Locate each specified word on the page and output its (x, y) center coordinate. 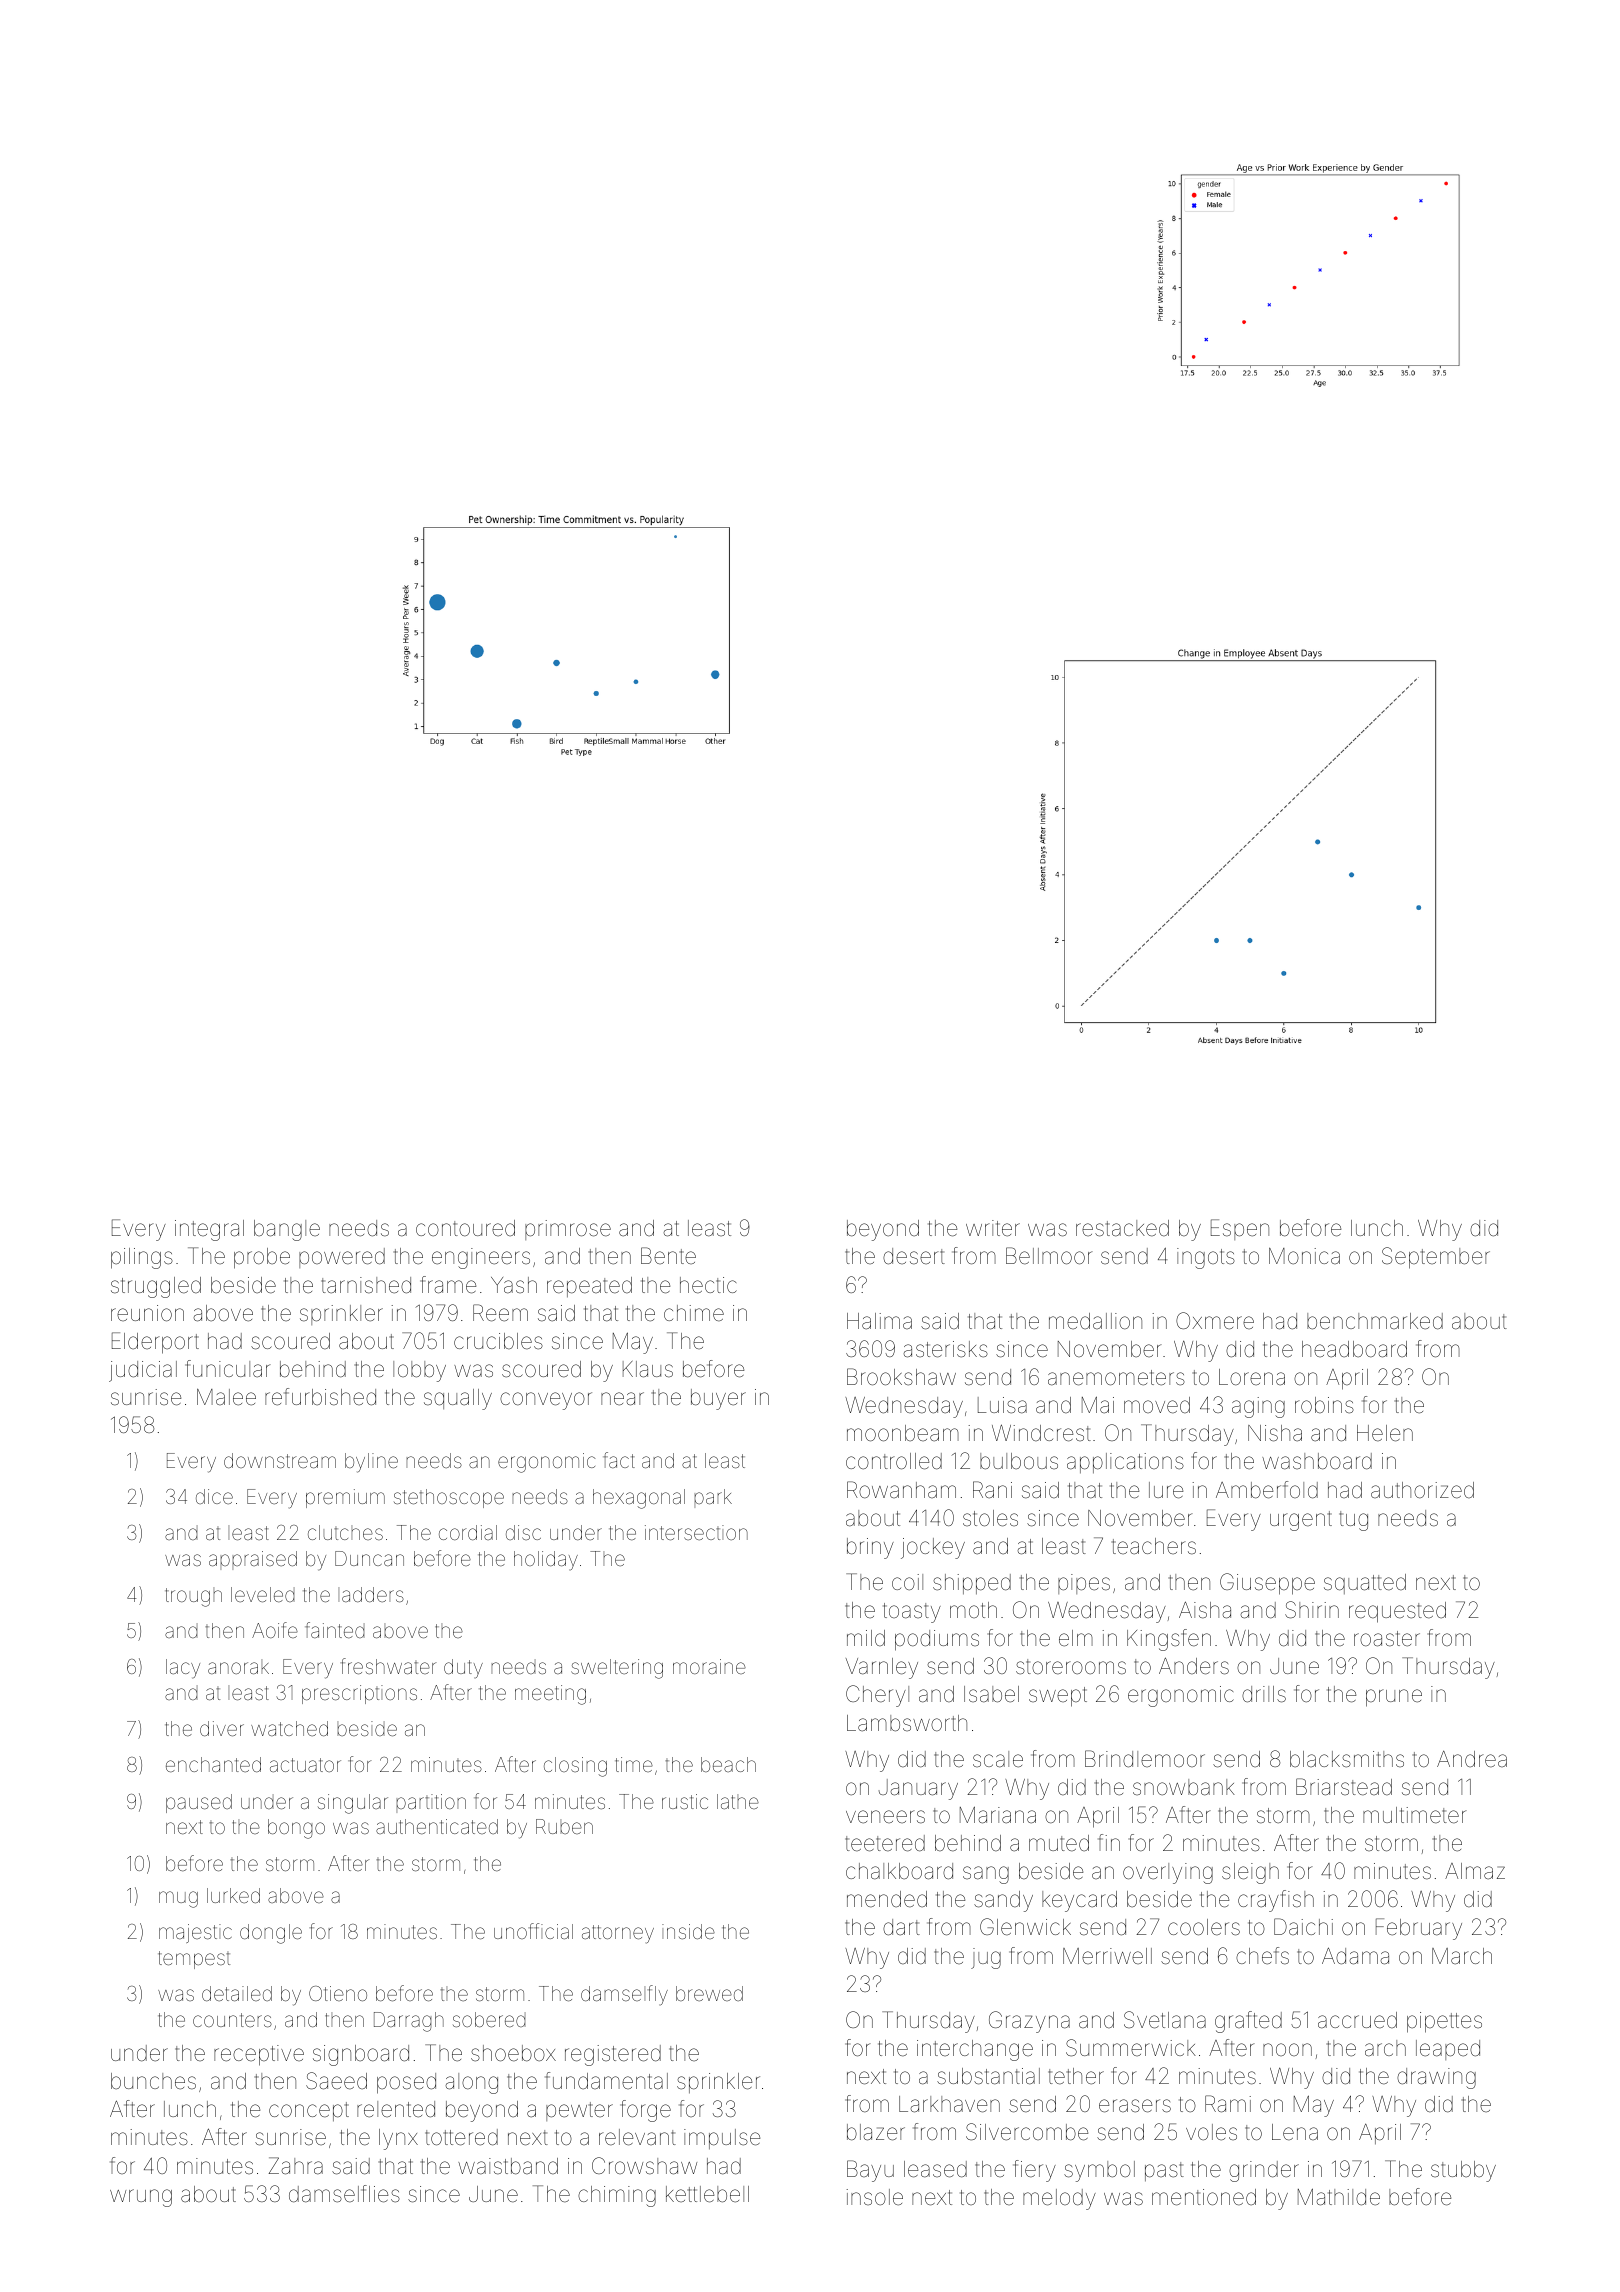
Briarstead (1344, 1787)
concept (309, 2111)
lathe (738, 1801)
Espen (1240, 1229)
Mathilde (1339, 2197)
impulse (722, 2139)
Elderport (155, 1343)
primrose (568, 1230)
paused (199, 1803)
